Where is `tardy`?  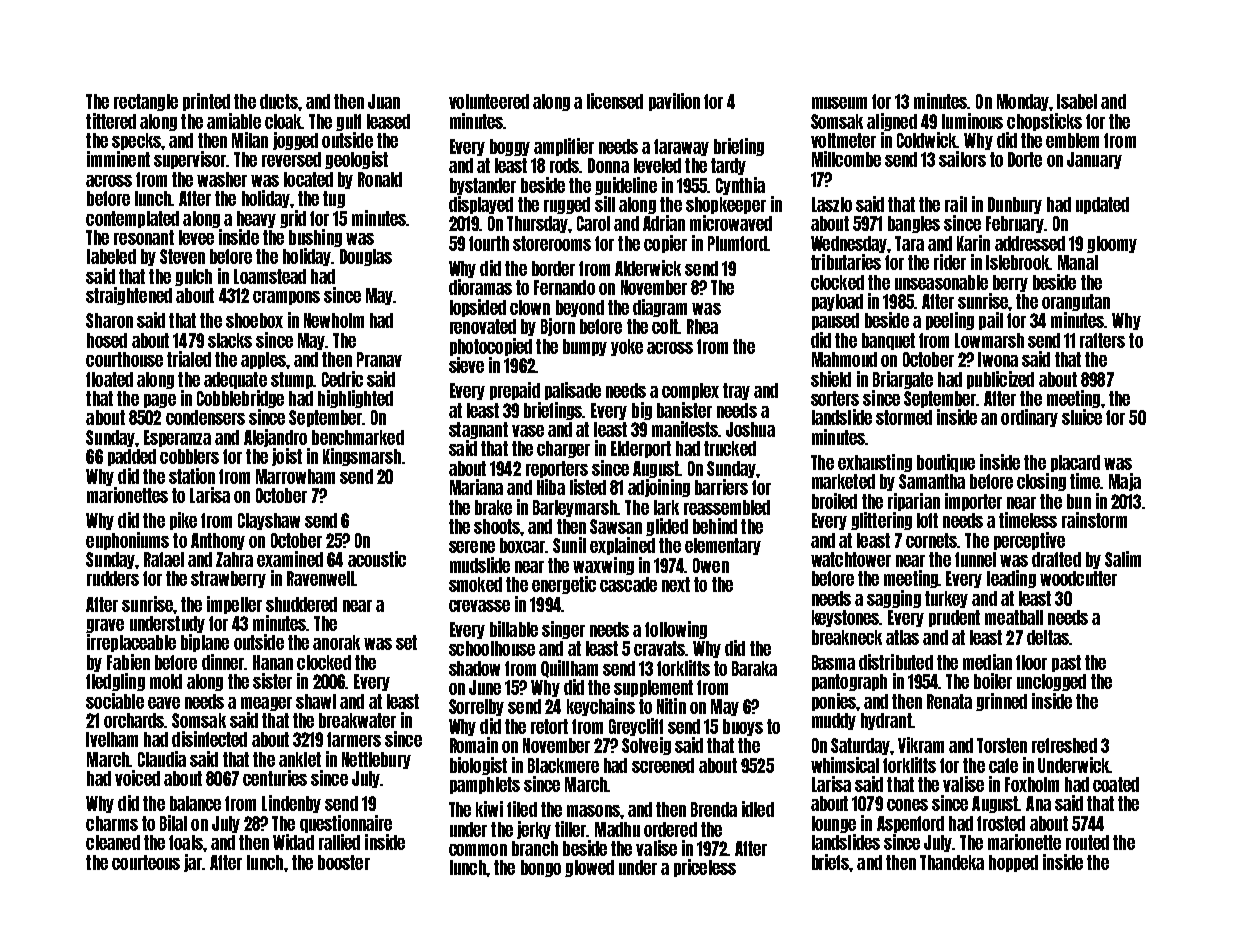 tardy is located at coordinates (728, 166).
